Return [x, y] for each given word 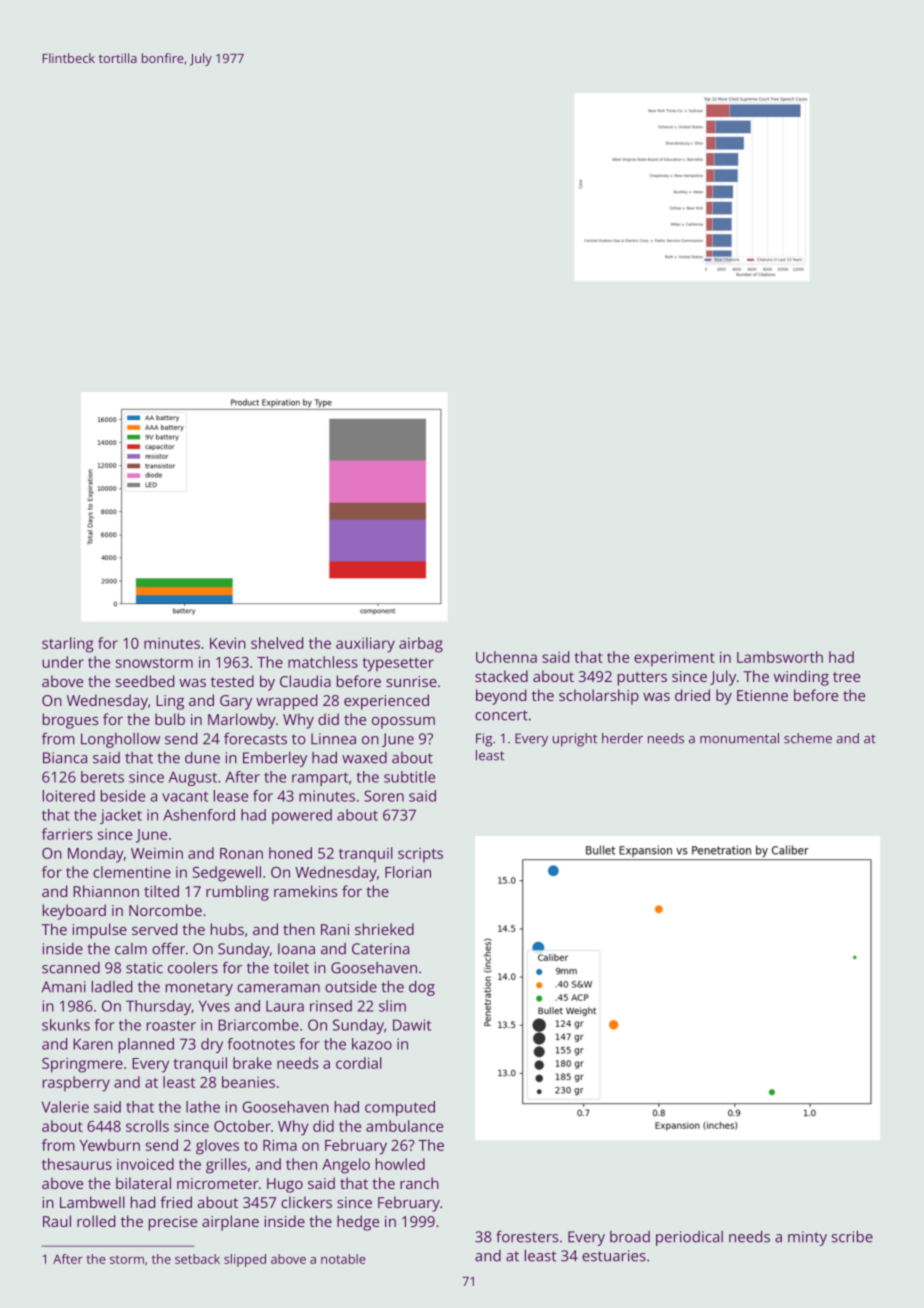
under [63, 662]
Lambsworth [780, 657]
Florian [408, 872]
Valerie [65, 1107]
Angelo [346, 1166]
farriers [67, 834]
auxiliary [365, 645]
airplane [230, 1223]
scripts [420, 855]
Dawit [412, 1025]
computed [400, 1108]
